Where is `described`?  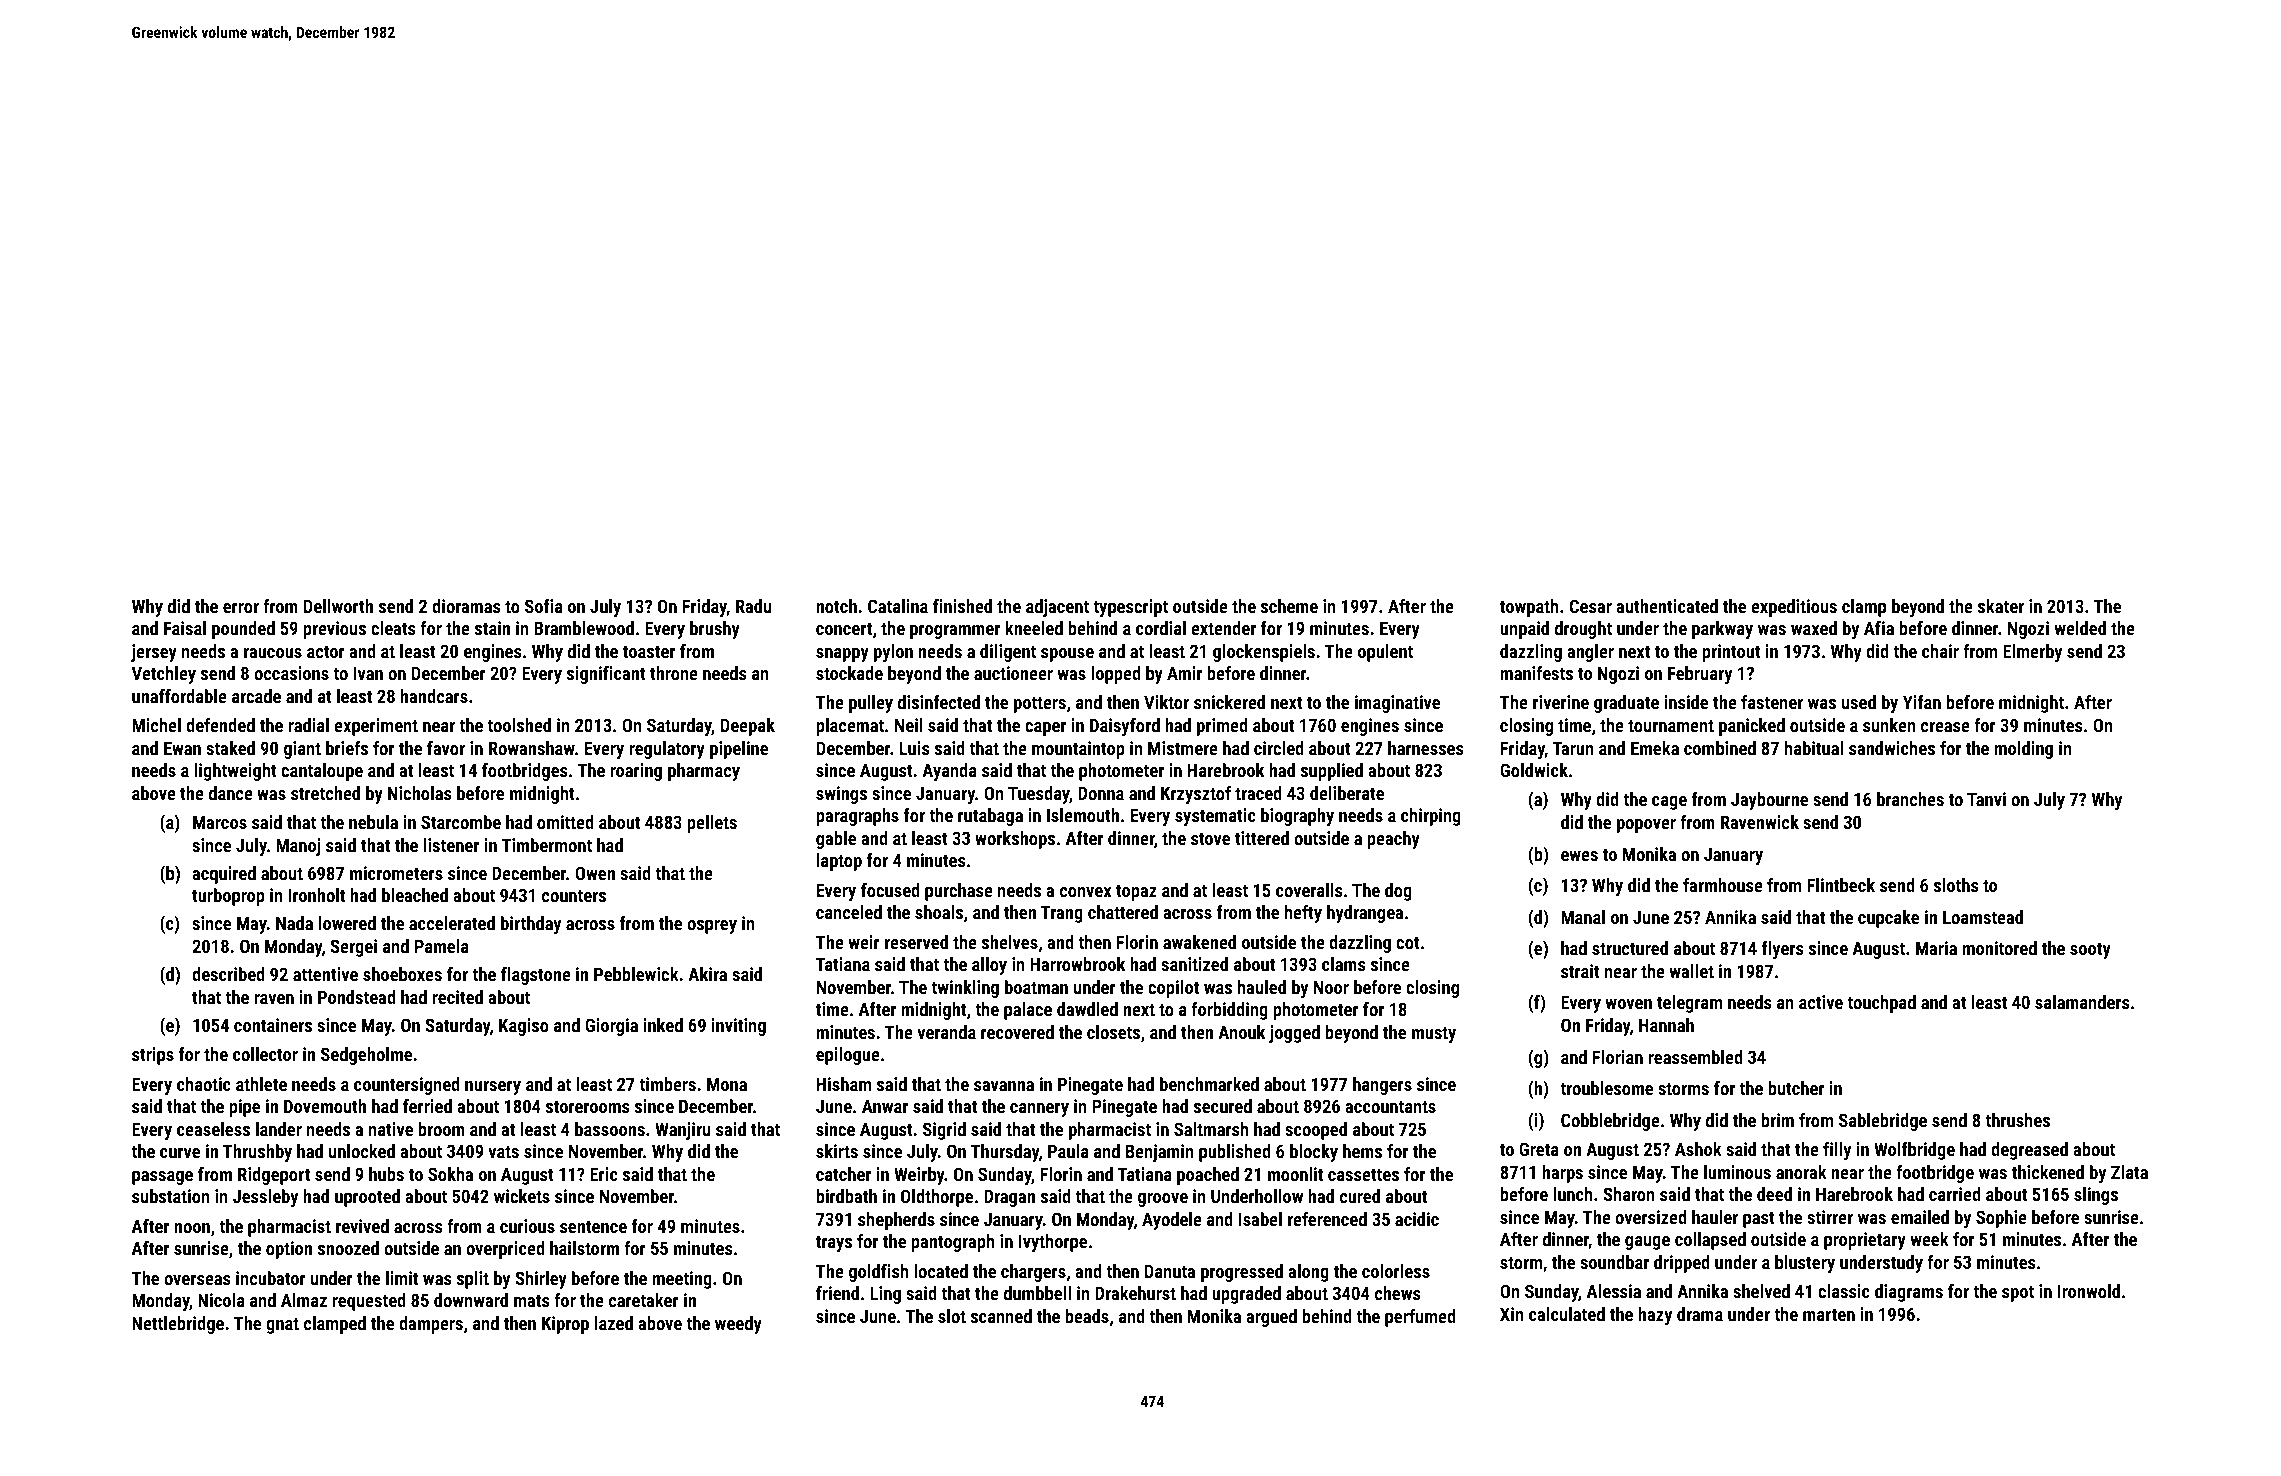
described is located at coordinates (228, 974).
